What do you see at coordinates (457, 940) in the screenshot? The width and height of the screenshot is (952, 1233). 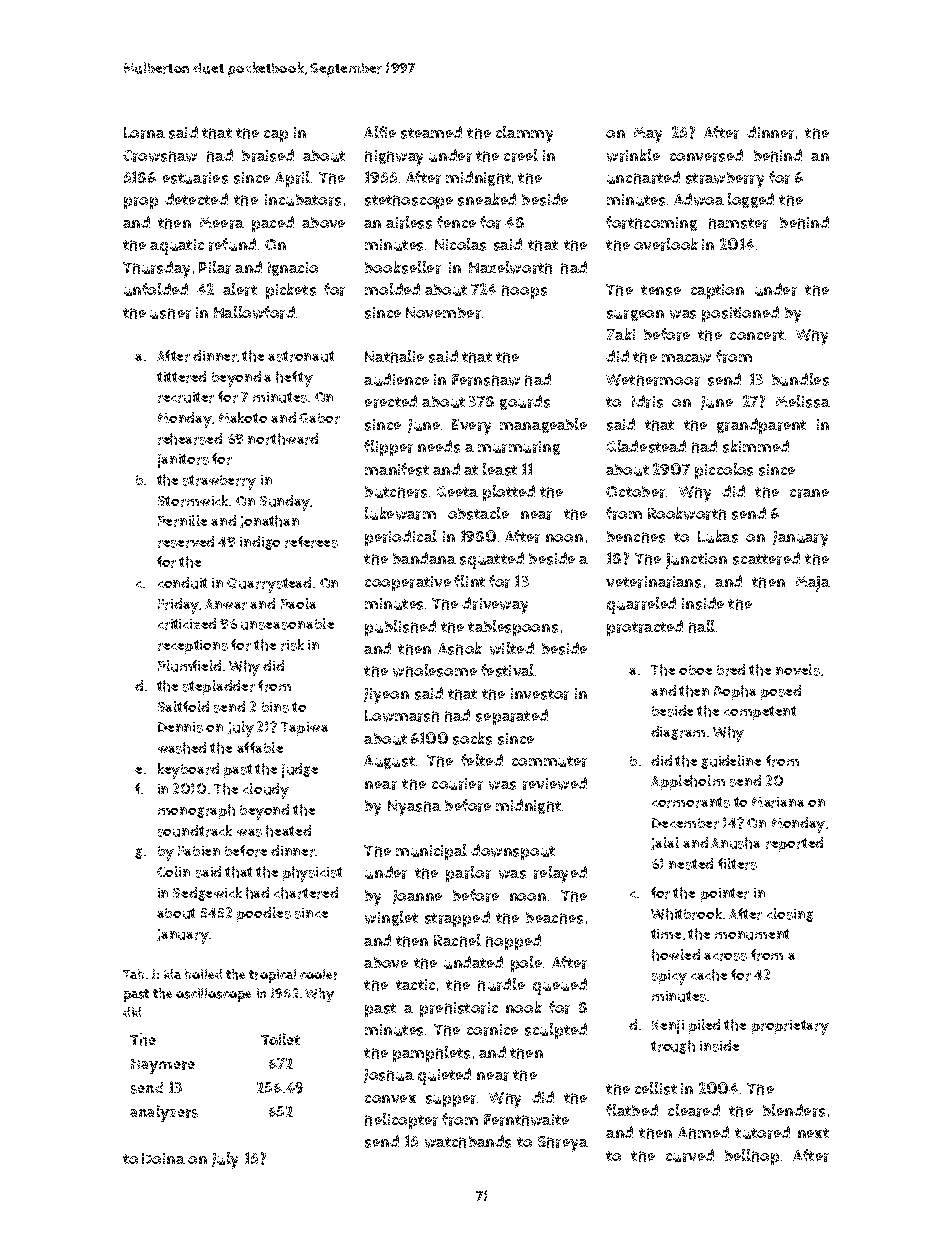 I see `Rachel` at bounding box center [457, 940].
